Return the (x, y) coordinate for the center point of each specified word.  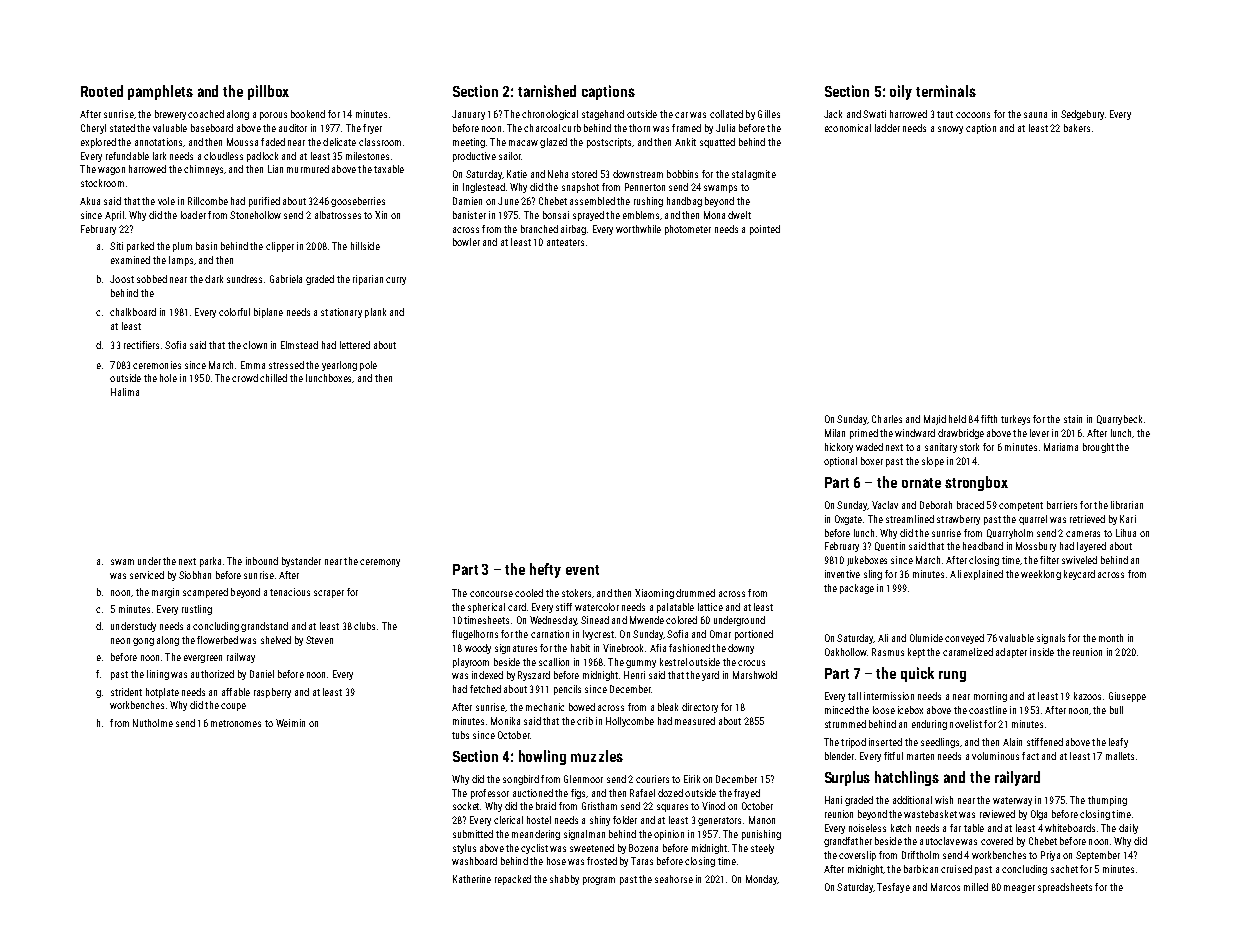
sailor (510, 156)
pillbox (268, 92)
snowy (950, 130)
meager (1019, 889)
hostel (539, 820)
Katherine (472, 879)
